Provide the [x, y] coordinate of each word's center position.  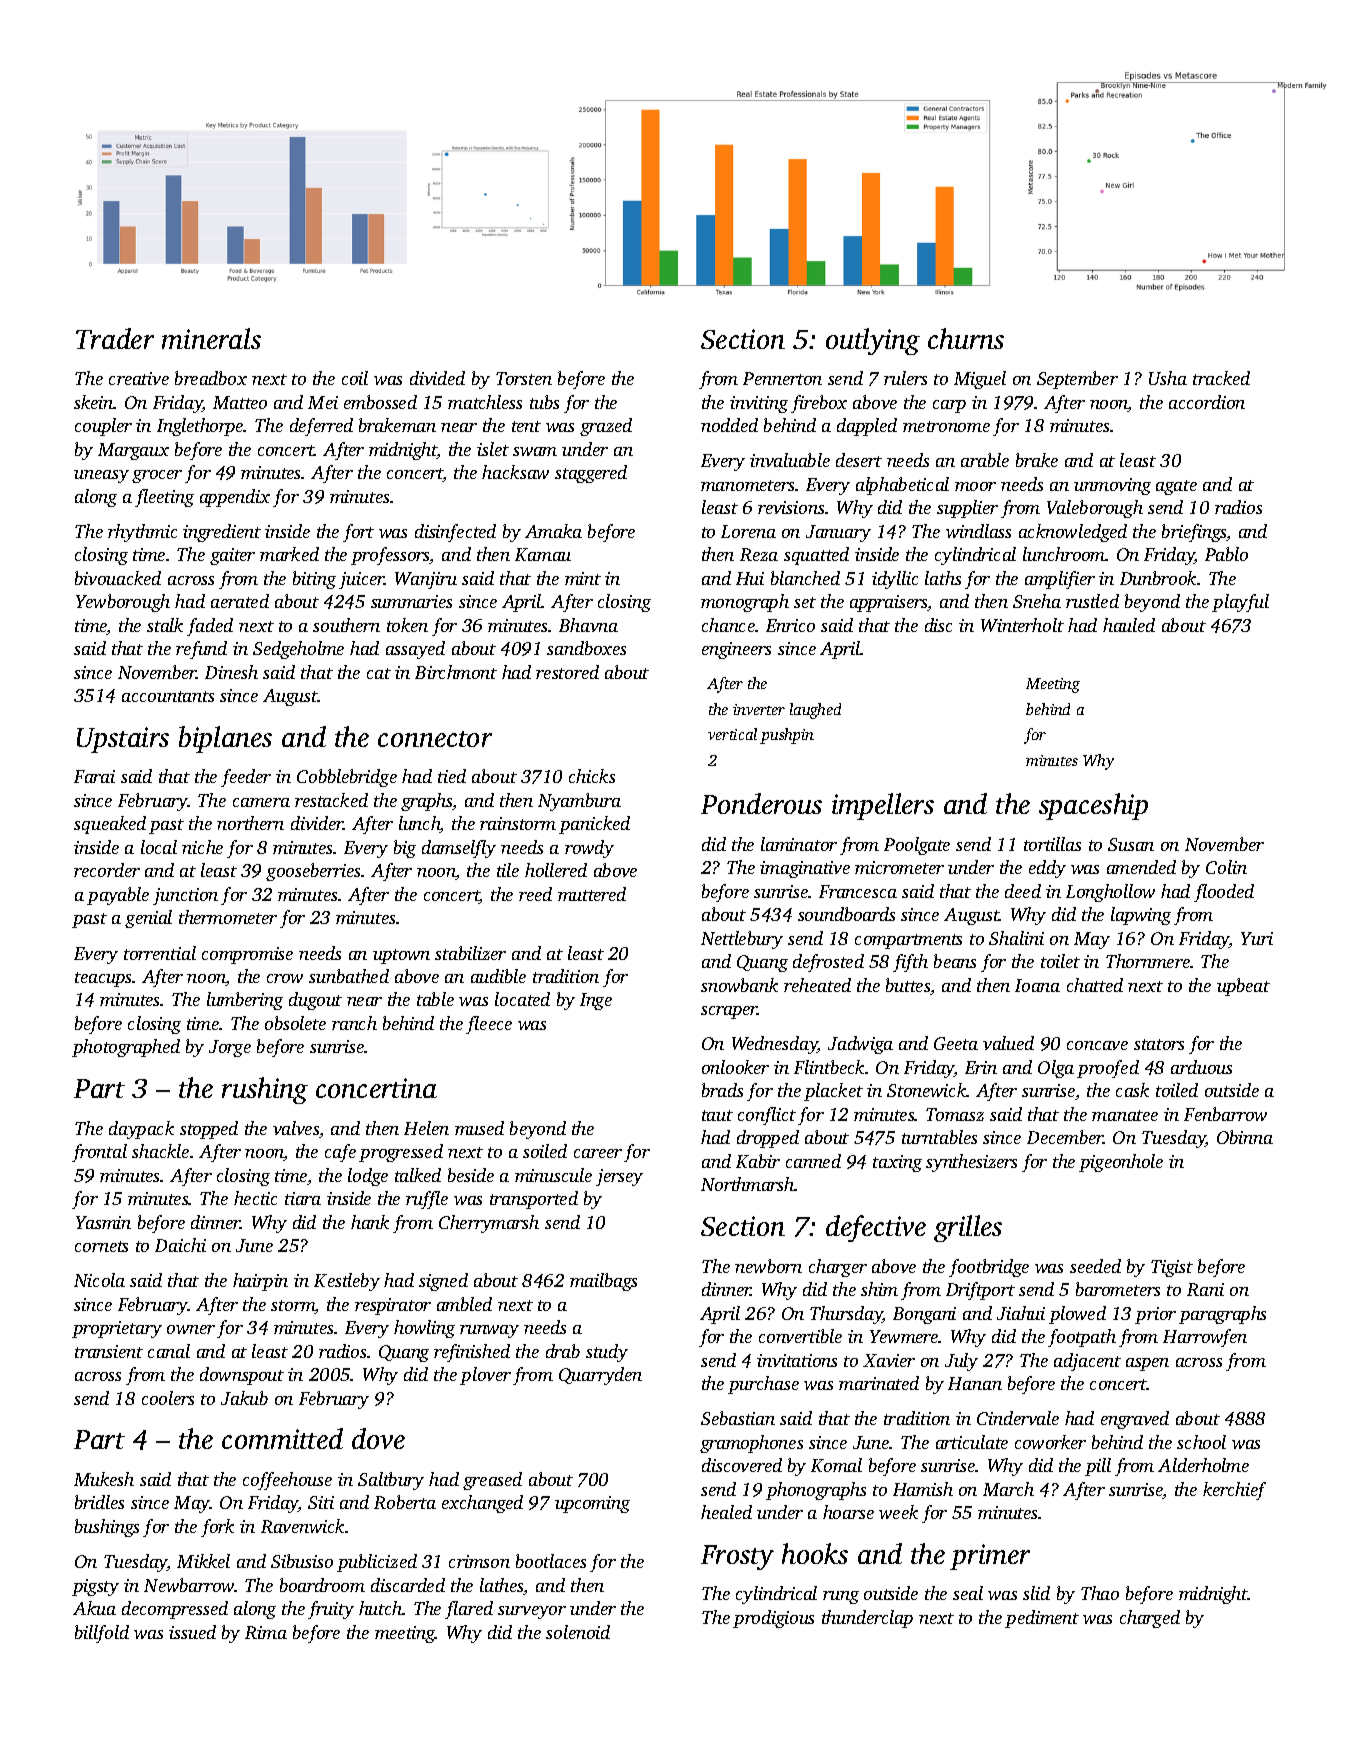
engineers [736, 650]
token [407, 625]
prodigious [773, 1619]
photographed [126, 1048]
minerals [211, 338]
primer [990, 1557]
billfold [102, 1634]
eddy [1047, 869]
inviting [759, 404]
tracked [1221, 378]
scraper [729, 1012]
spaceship [1093, 806]
